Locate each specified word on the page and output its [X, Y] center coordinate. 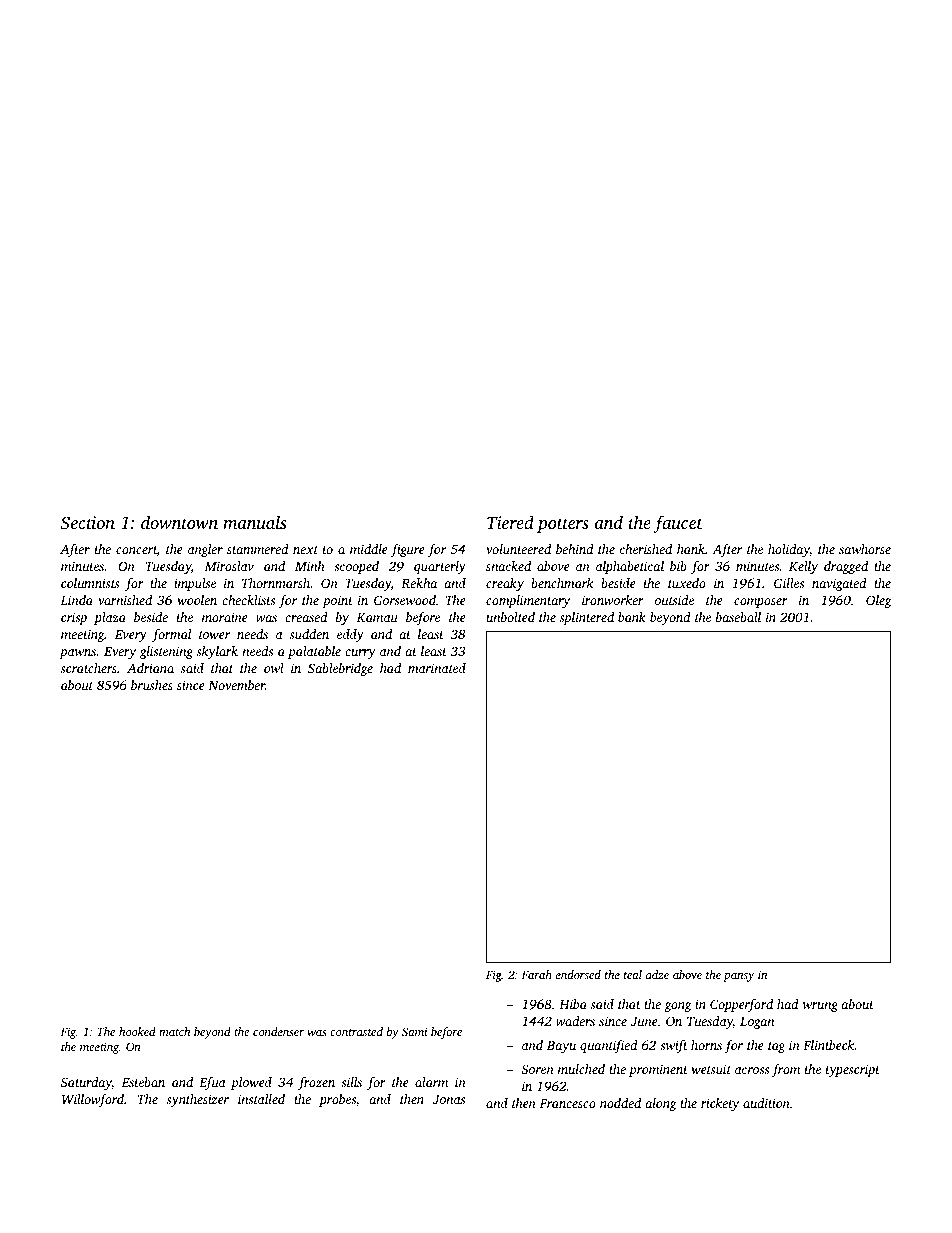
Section [88, 523]
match [174, 1031]
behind [575, 549]
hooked [137, 1031]
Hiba [573, 1004]
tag [776, 1047]
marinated [437, 668]
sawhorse [865, 549]
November [236, 685]
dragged [846, 567]
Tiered [510, 522]
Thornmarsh [276, 583]
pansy [738, 977]
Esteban [143, 1082]
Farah [537, 974]
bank [632, 617]
